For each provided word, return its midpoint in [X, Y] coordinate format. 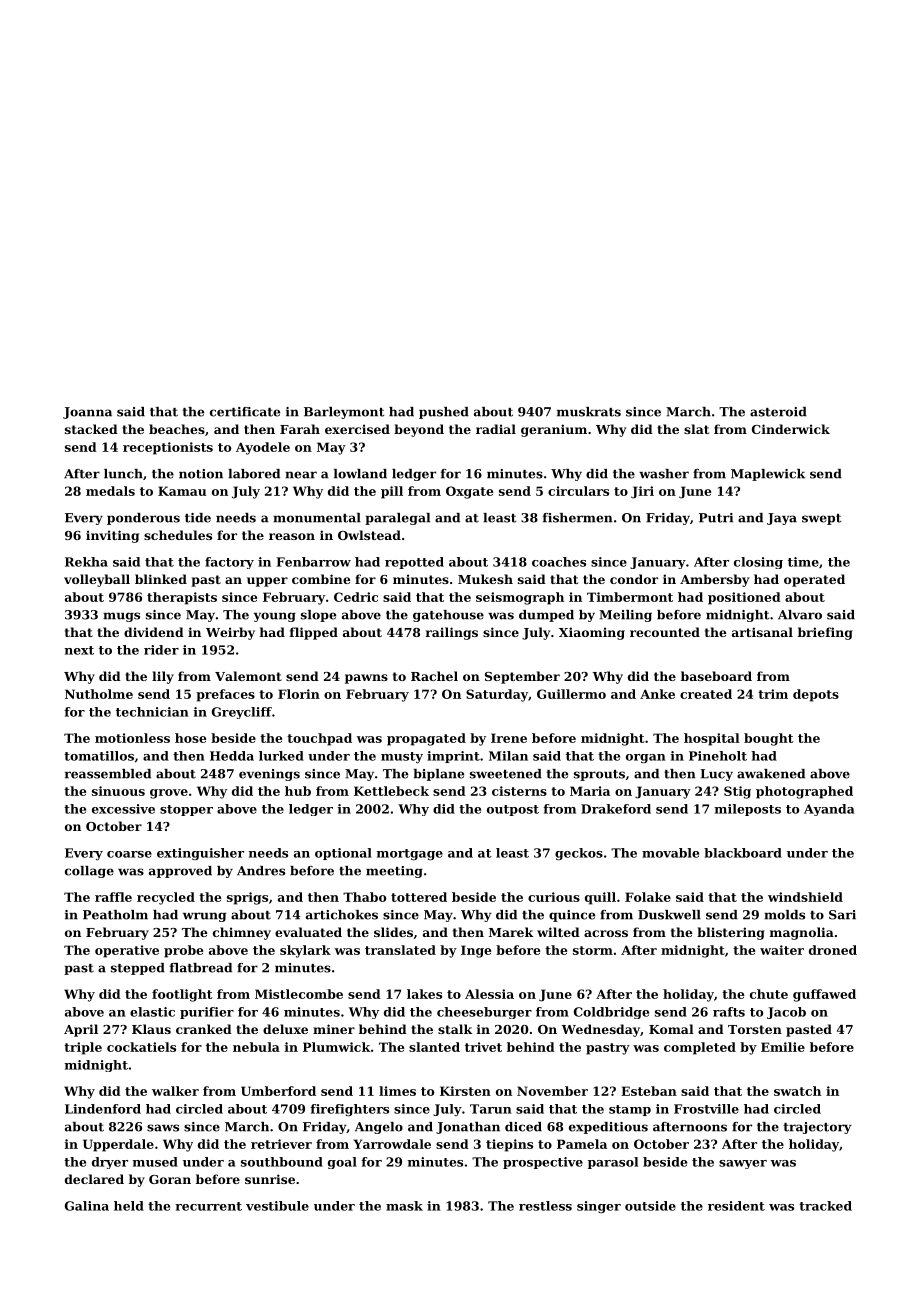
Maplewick [768, 475]
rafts [729, 1012]
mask [404, 1206]
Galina [87, 1206]
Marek [511, 932]
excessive [123, 809]
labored [254, 474]
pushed [444, 413]
